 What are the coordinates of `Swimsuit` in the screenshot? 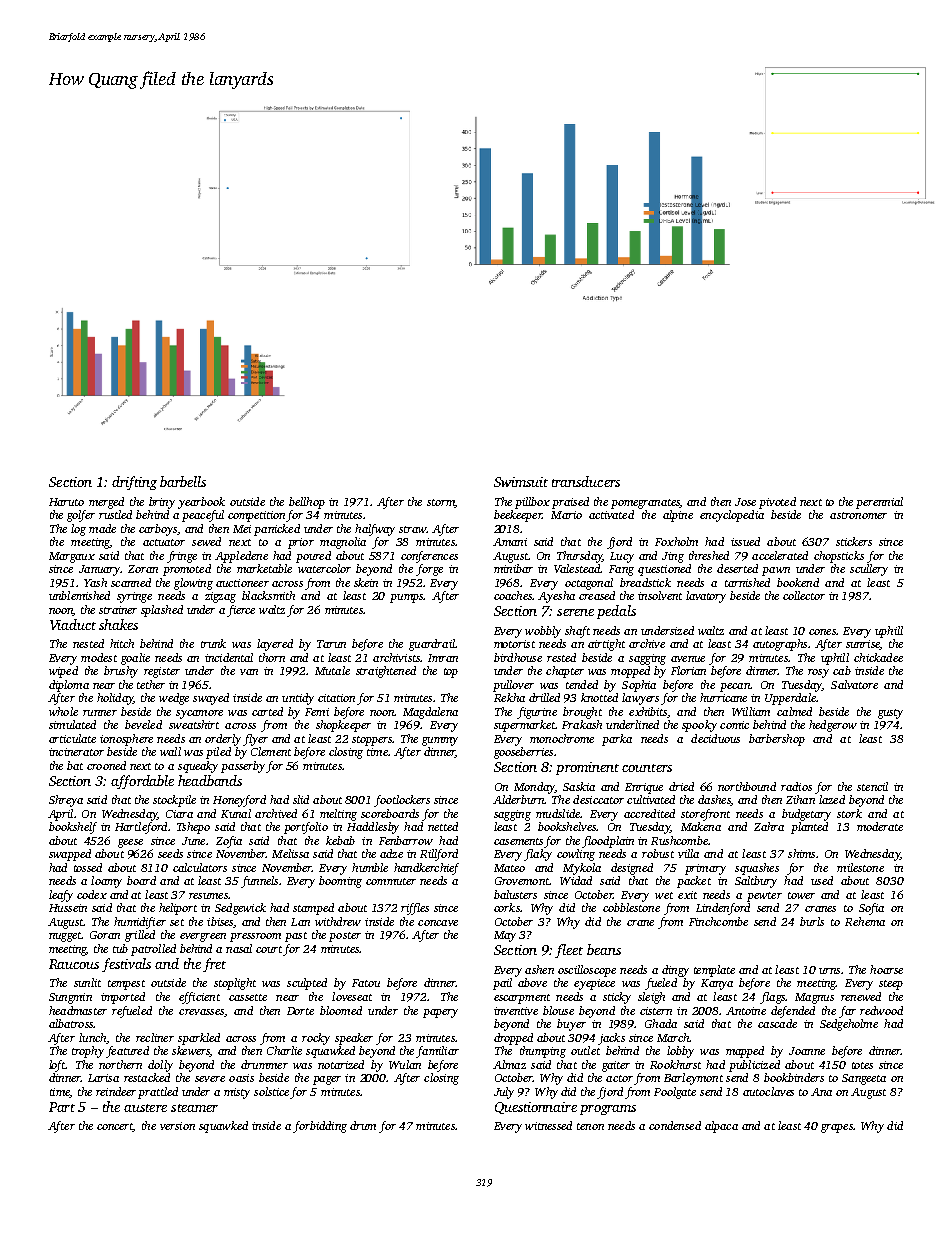 It's located at (521, 482).
